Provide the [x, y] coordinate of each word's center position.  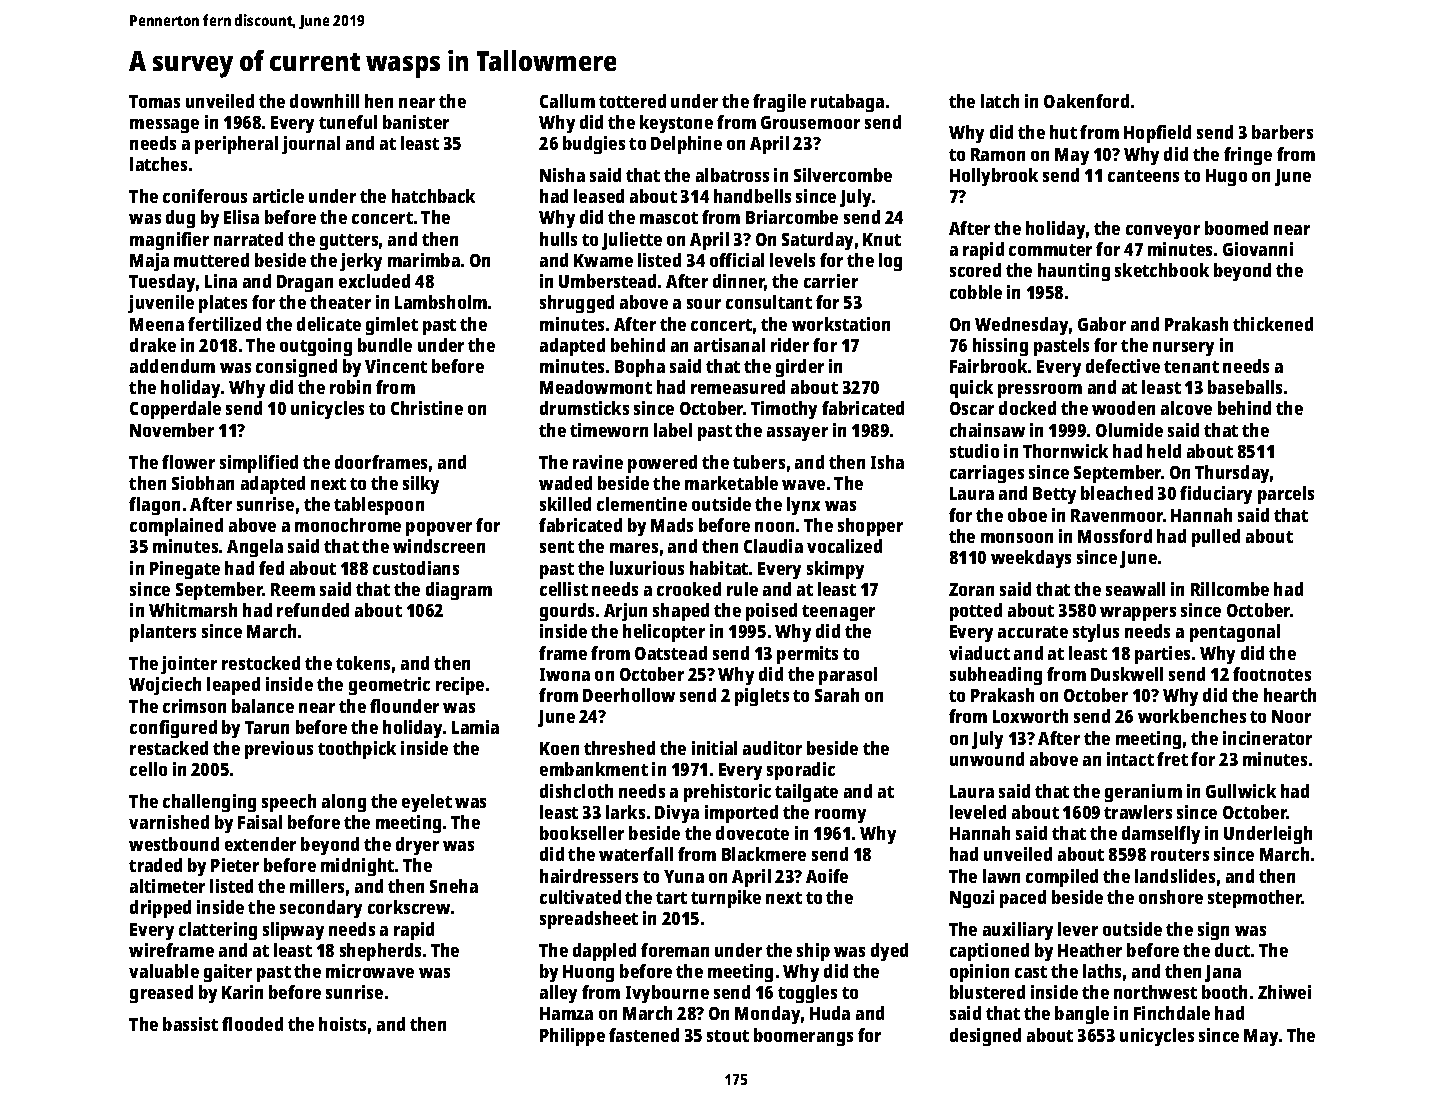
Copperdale [175, 410]
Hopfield [1157, 134]
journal [311, 145]
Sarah [837, 695]
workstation [841, 324]
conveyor [1163, 232]
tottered [632, 101]
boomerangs [803, 1037]
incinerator [1267, 738]
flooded [252, 1024]
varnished [169, 822]
